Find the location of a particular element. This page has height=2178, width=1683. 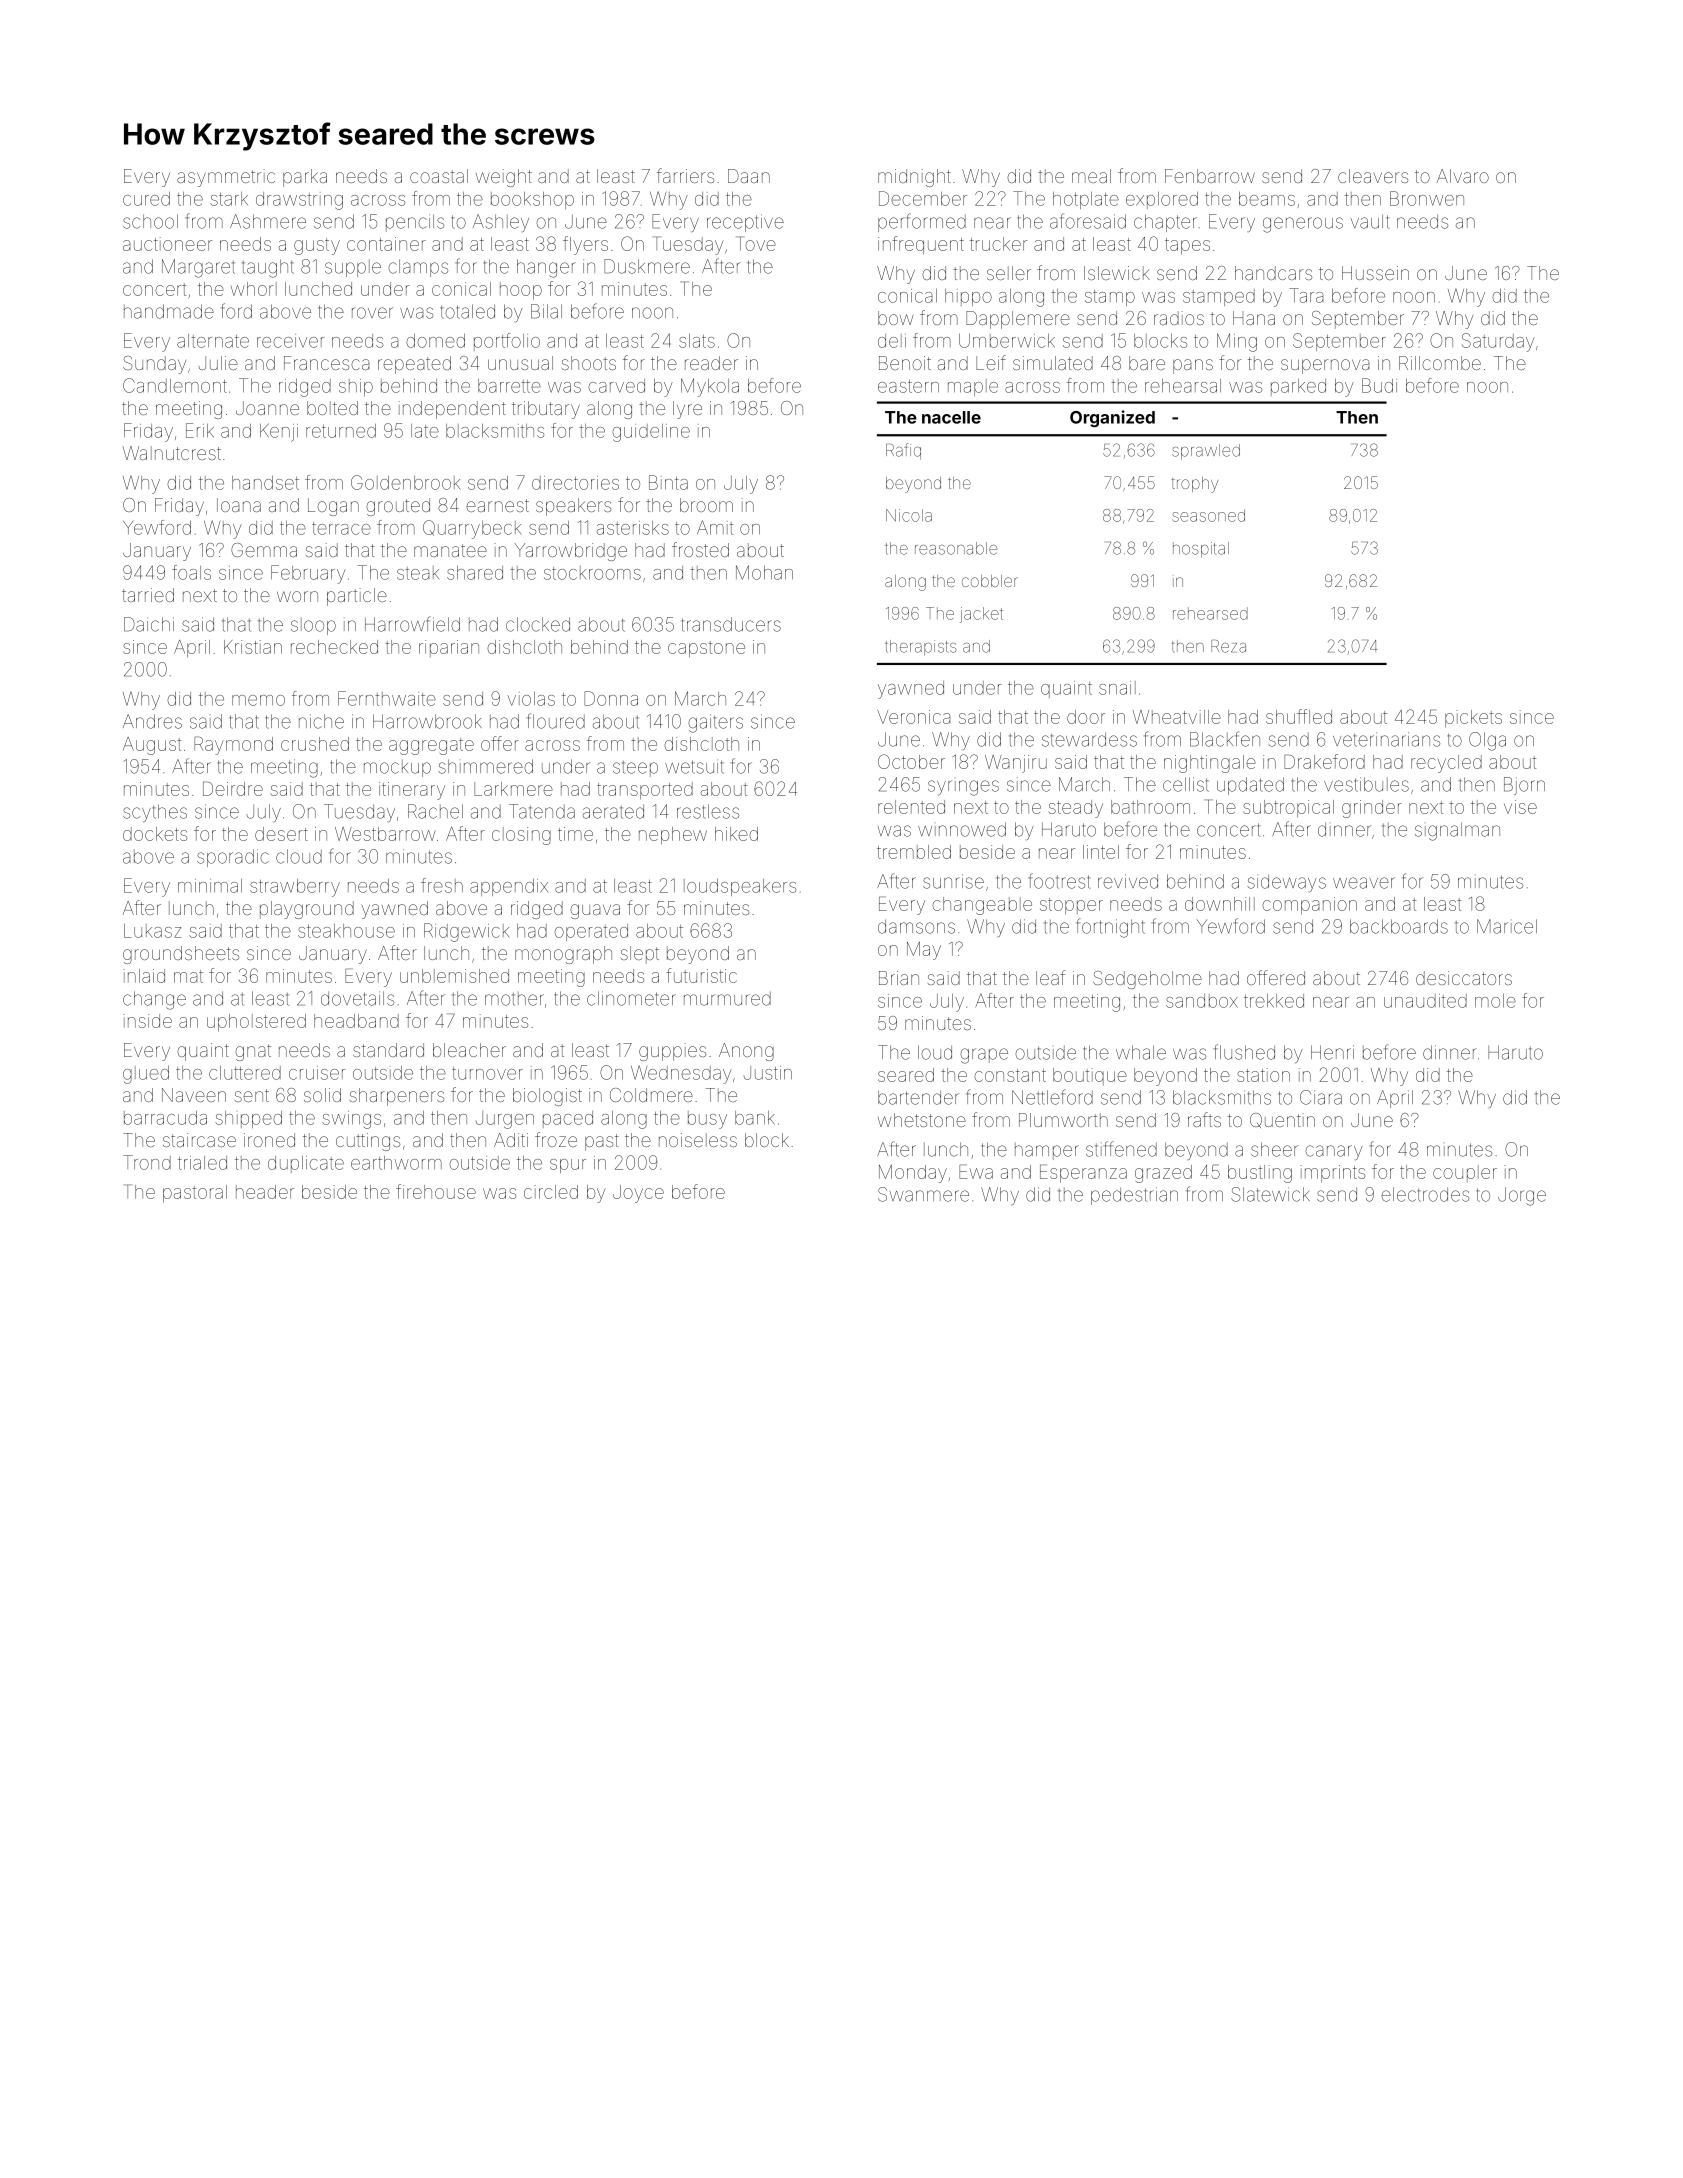

violas is located at coordinates (531, 699).
